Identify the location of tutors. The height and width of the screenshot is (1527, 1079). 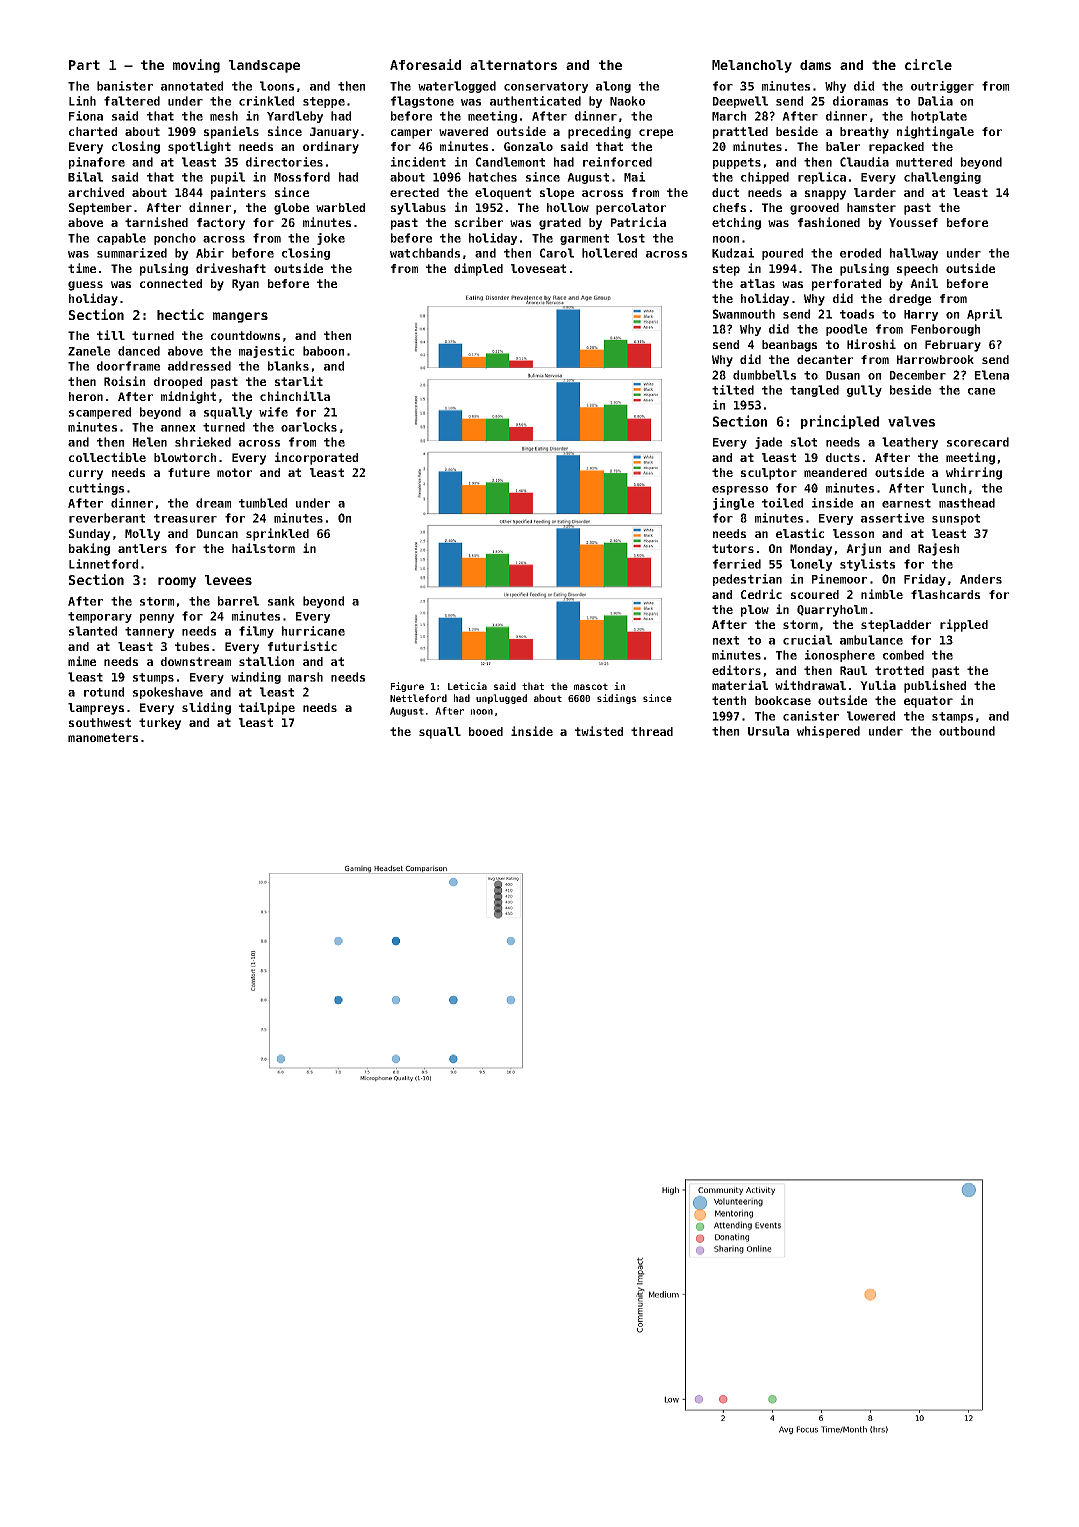
(733, 548).
